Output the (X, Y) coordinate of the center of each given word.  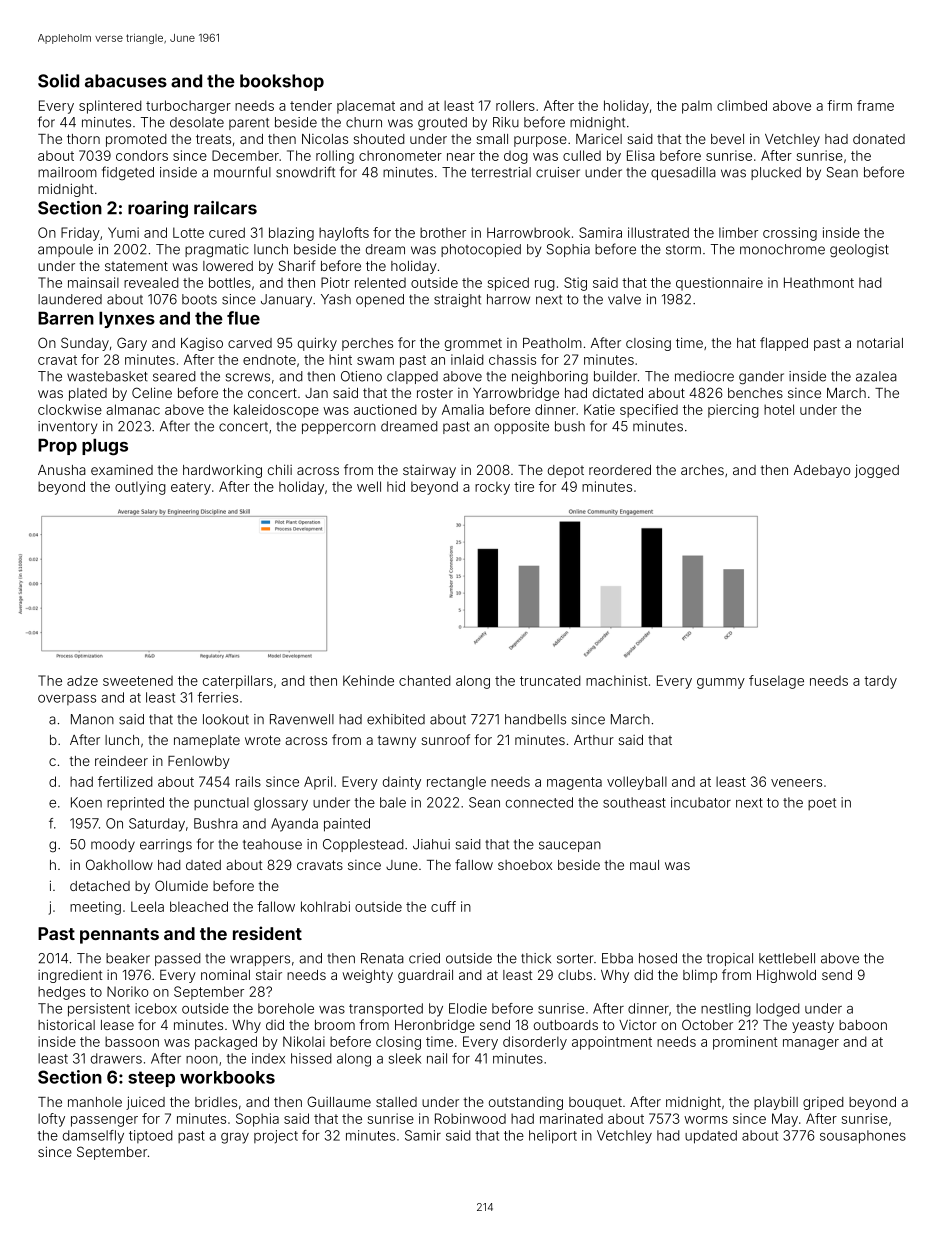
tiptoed (151, 1136)
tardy (880, 682)
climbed (742, 105)
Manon (92, 719)
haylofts (344, 234)
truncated (550, 680)
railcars (225, 208)
